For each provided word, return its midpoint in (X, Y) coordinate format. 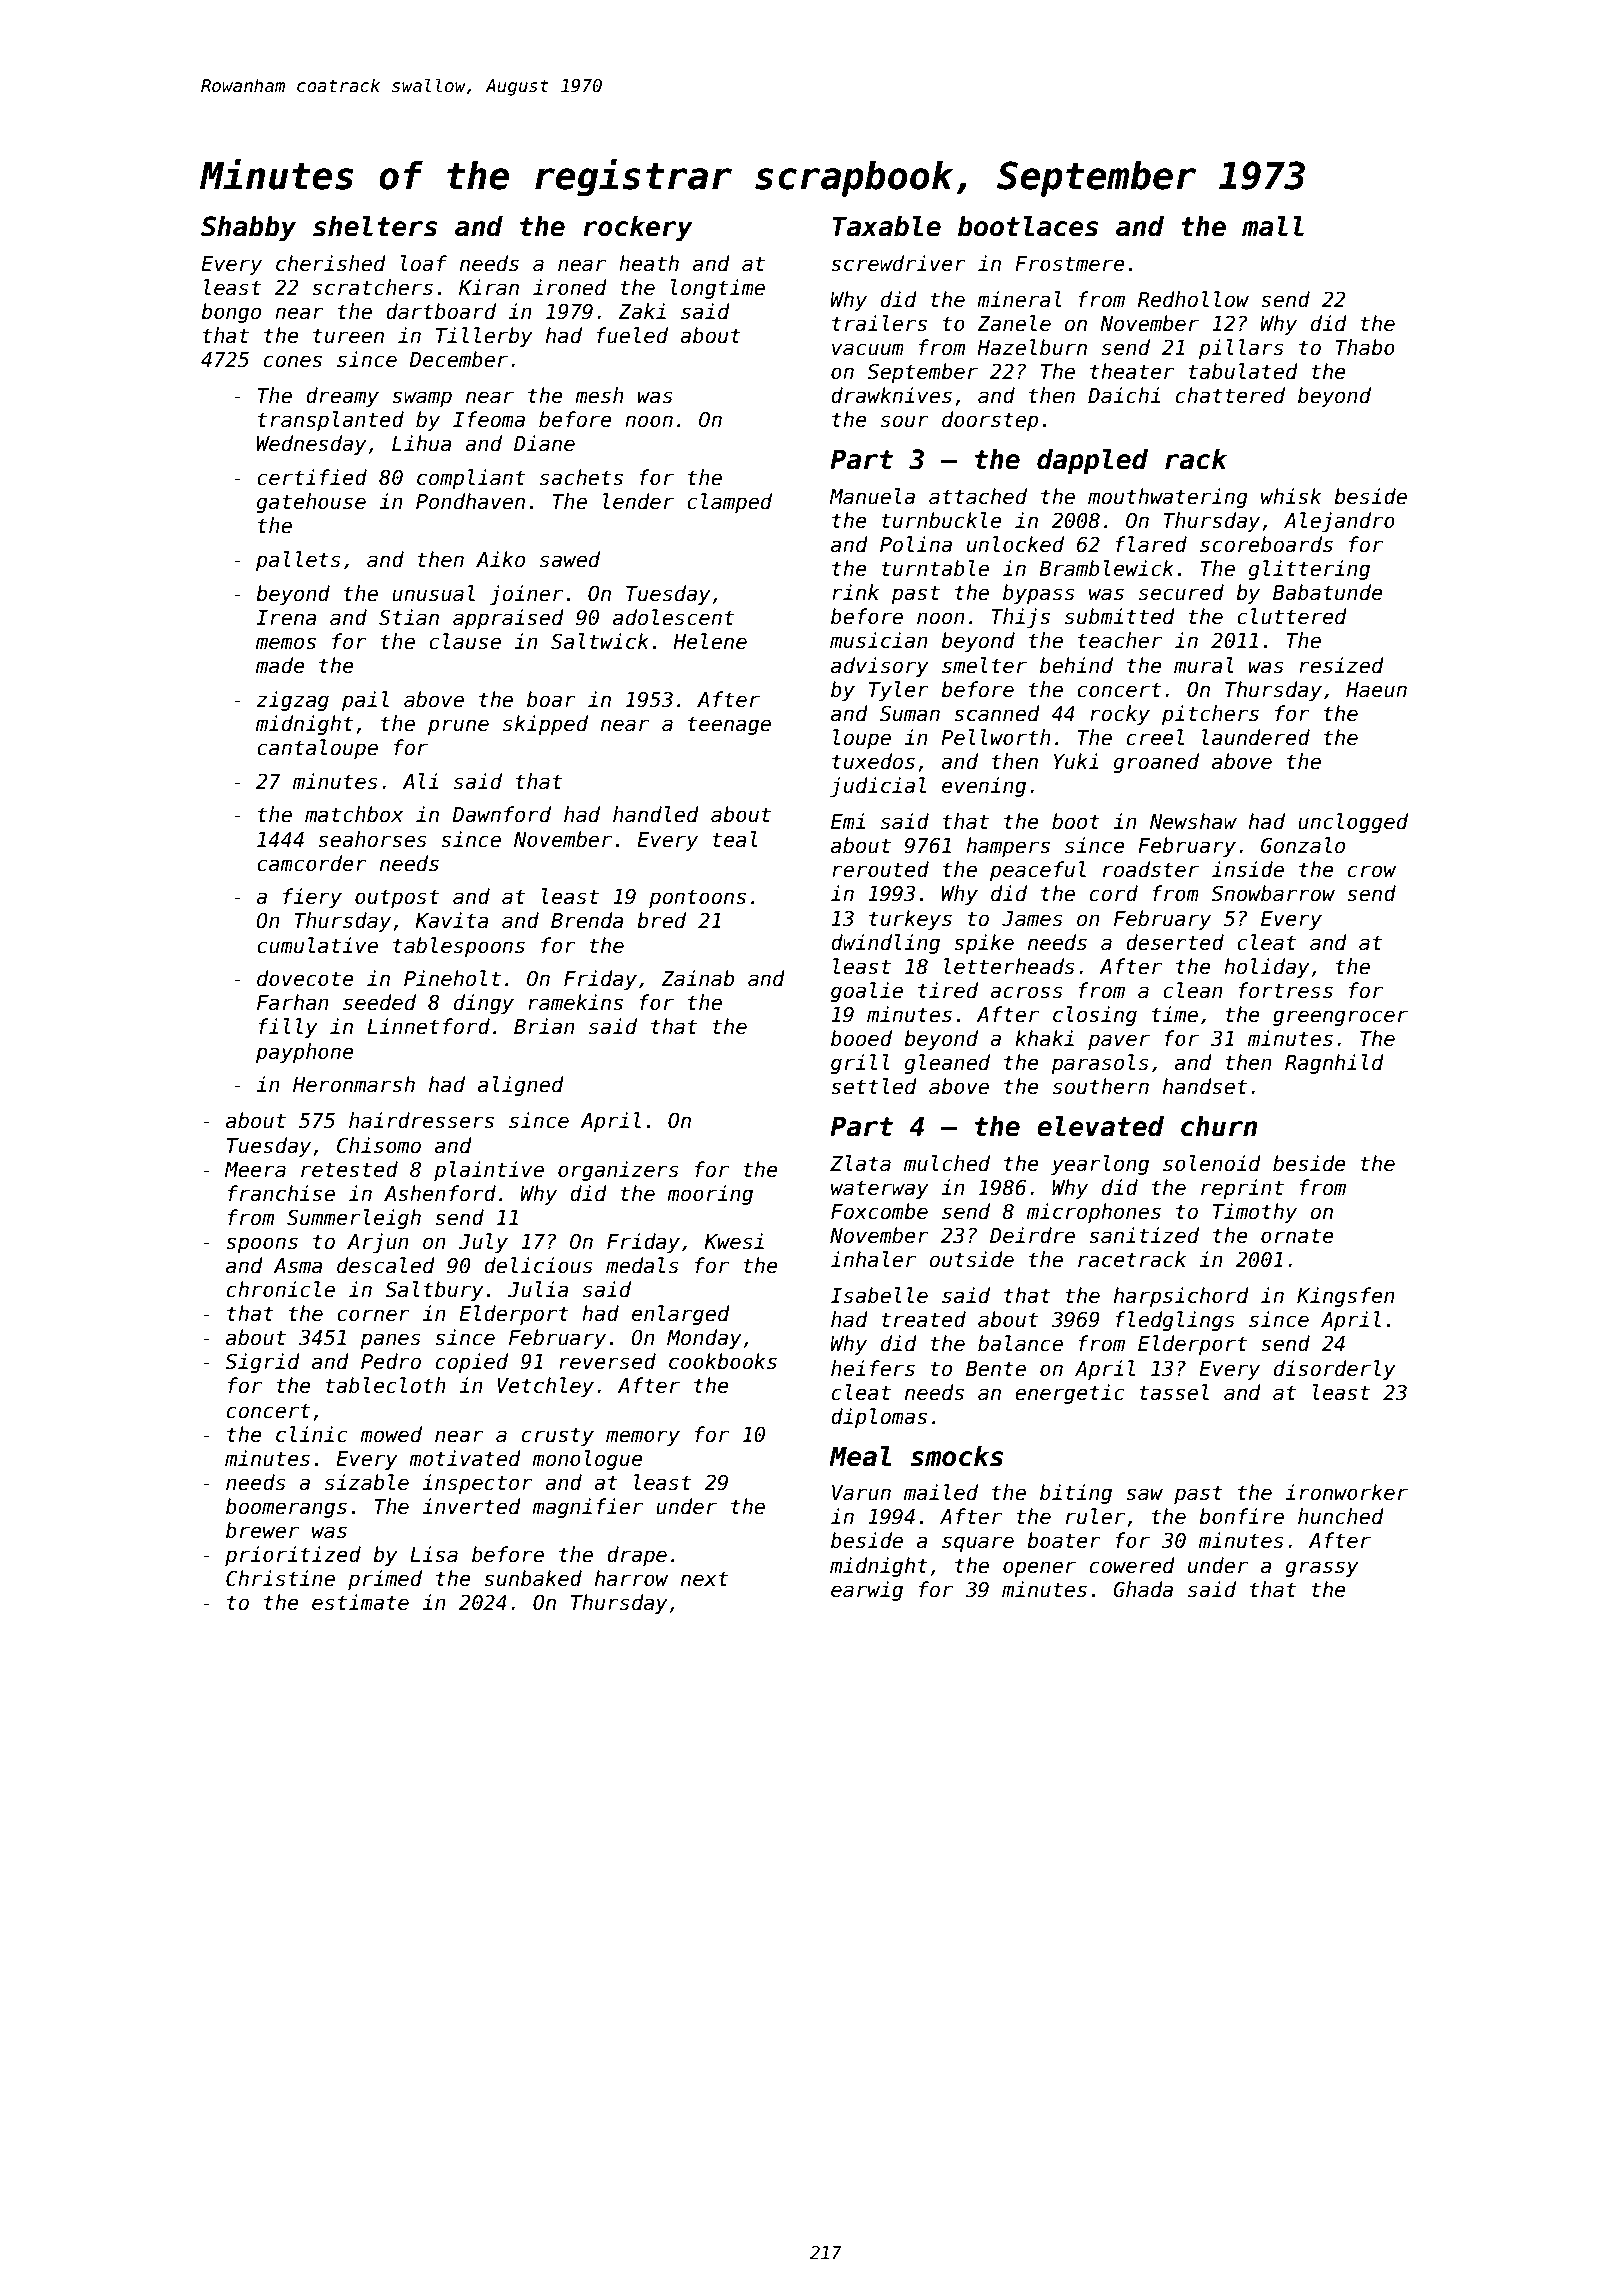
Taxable (886, 226)
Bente (996, 1369)
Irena (286, 618)
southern (1101, 1086)
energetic (1069, 1394)
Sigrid (262, 1363)
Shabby (248, 229)
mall (1273, 226)
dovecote (305, 978)
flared (1151, 544)
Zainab (697, 978)
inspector (477, 1484)
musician (879, 640)
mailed (941, 1492)
